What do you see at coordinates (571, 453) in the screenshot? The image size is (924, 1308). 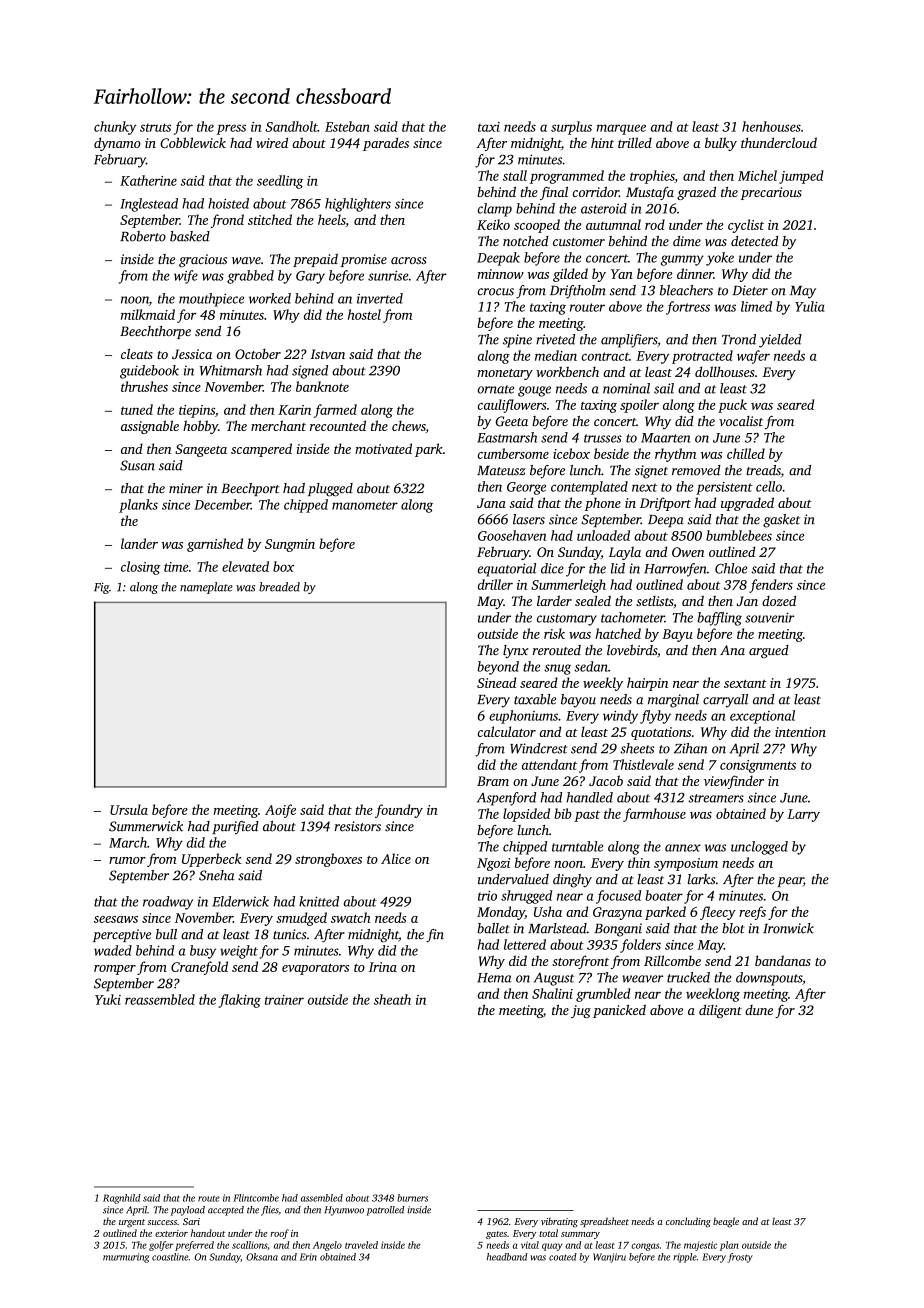 I see `icebox` at bounding box center [571, 453].
